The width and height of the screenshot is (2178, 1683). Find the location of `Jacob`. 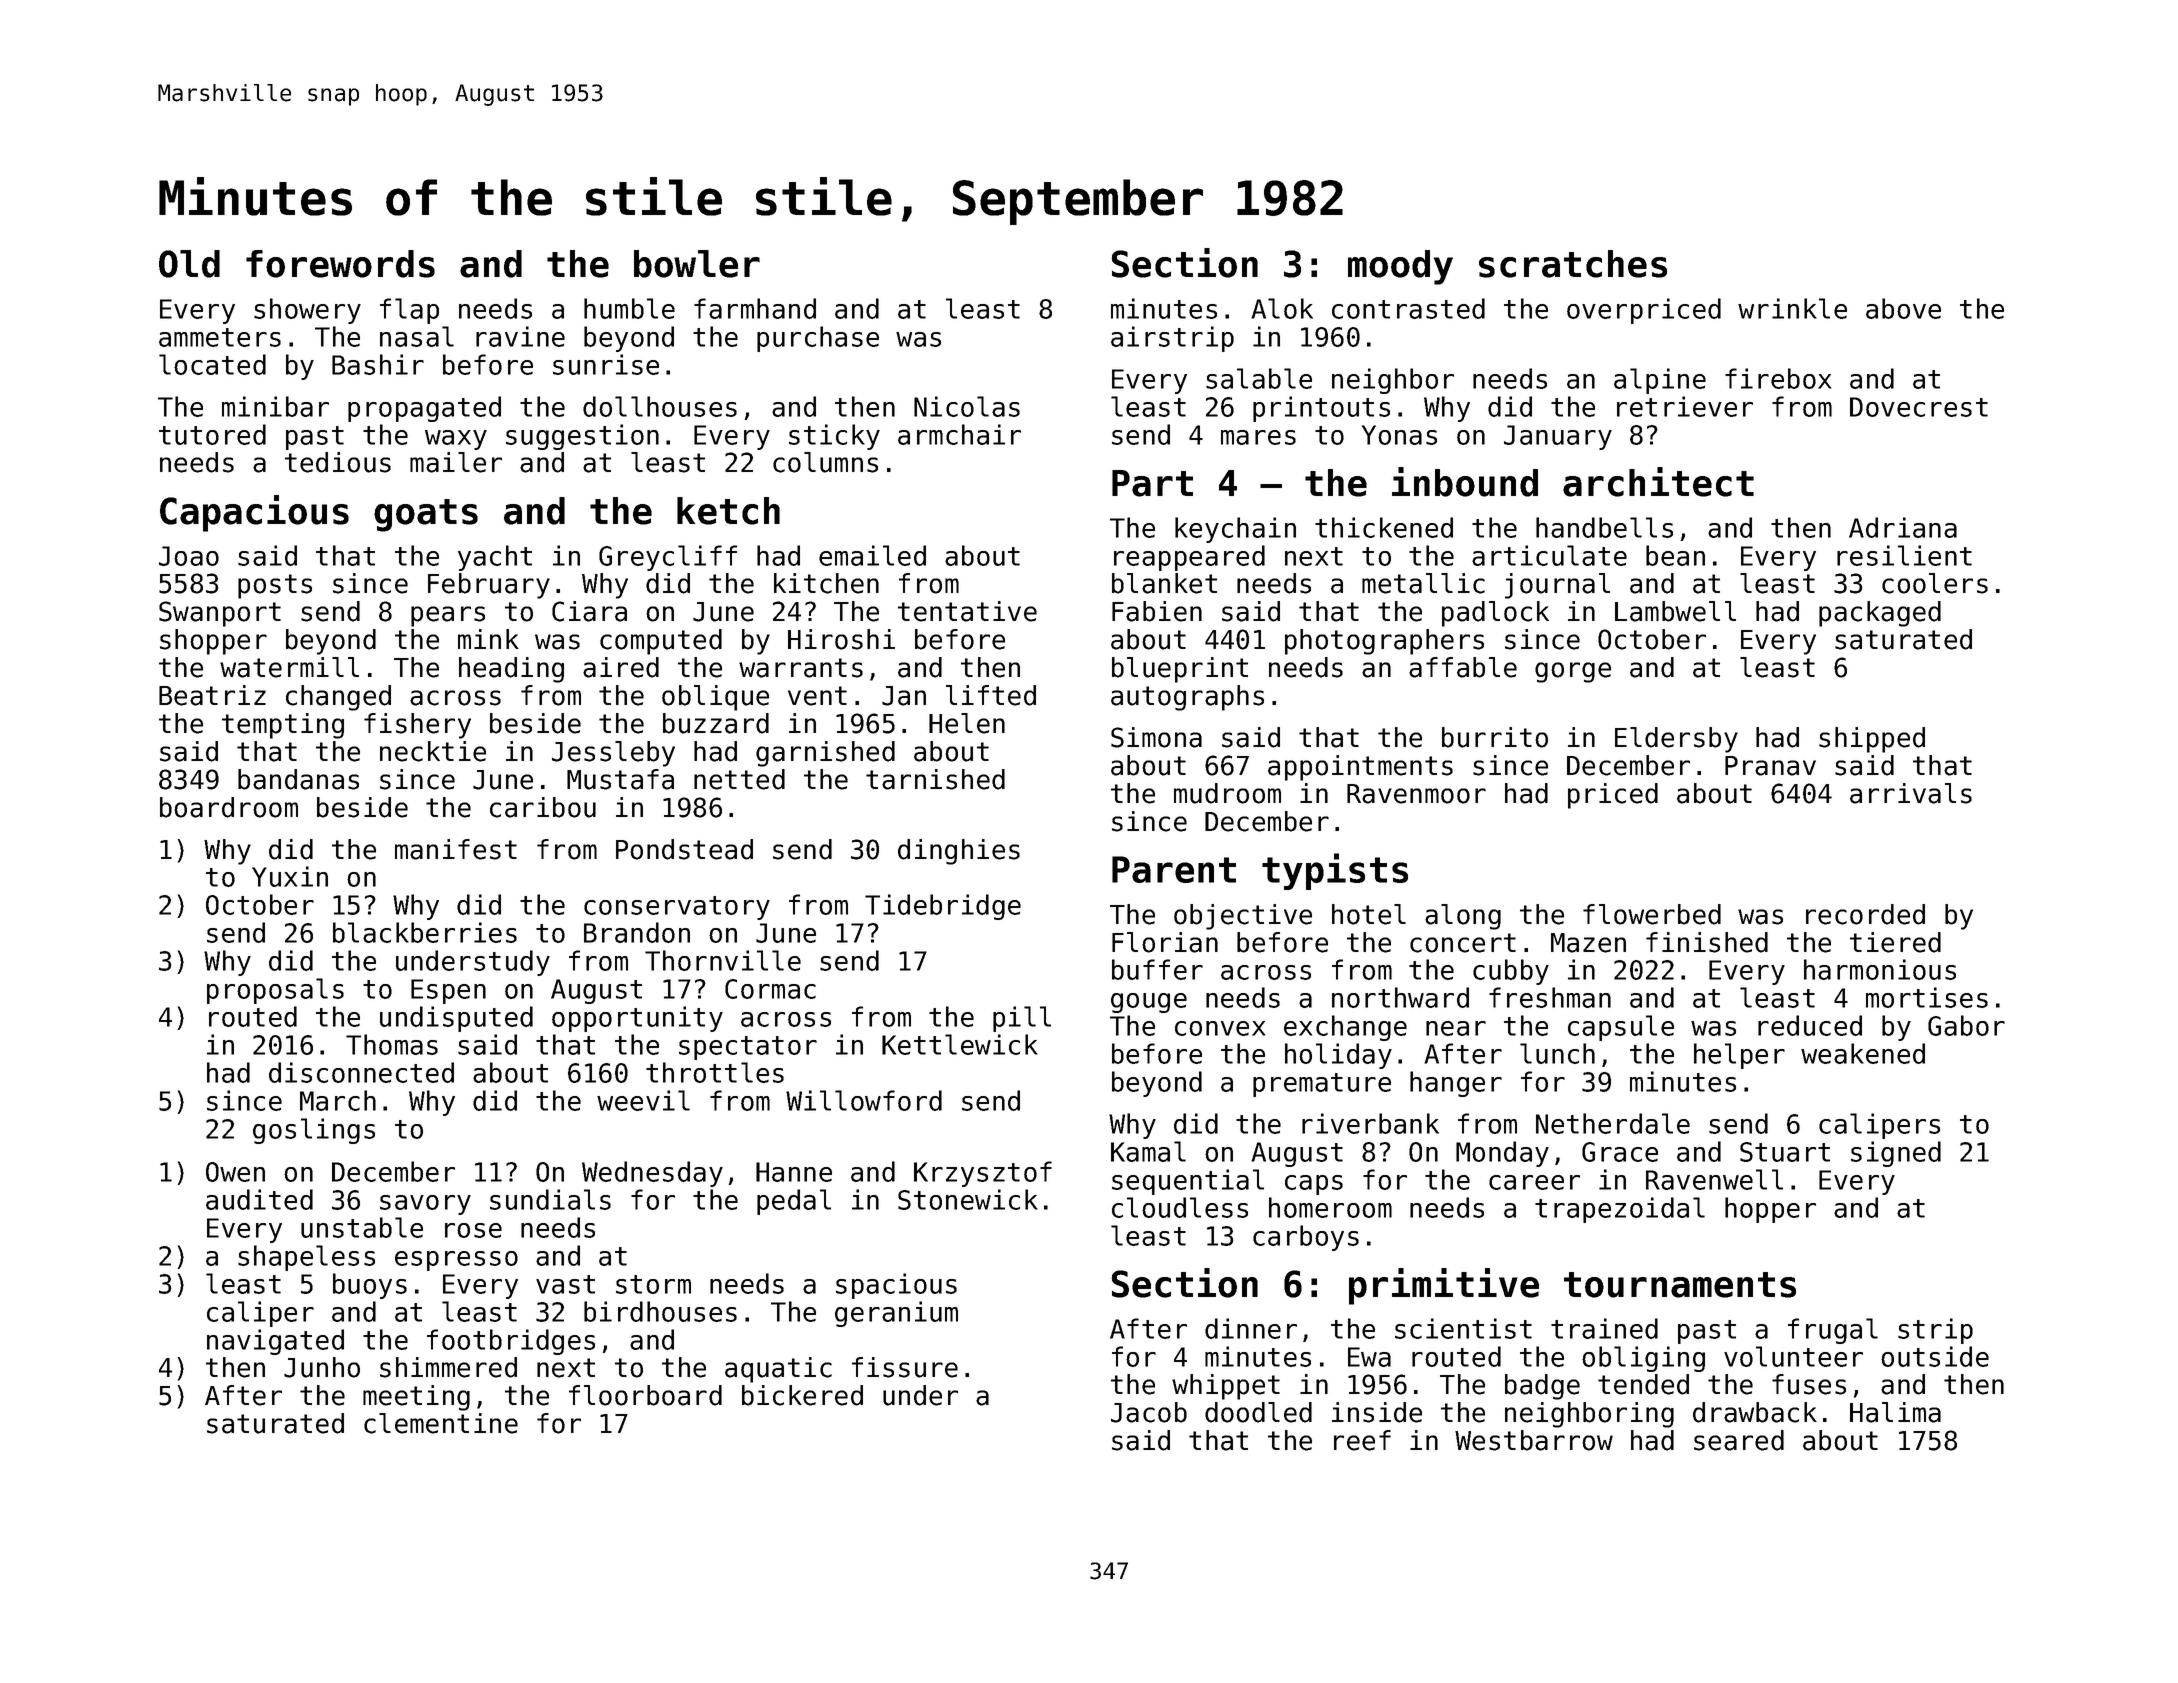

Jacob is located at coordinates (1149, 1412).
